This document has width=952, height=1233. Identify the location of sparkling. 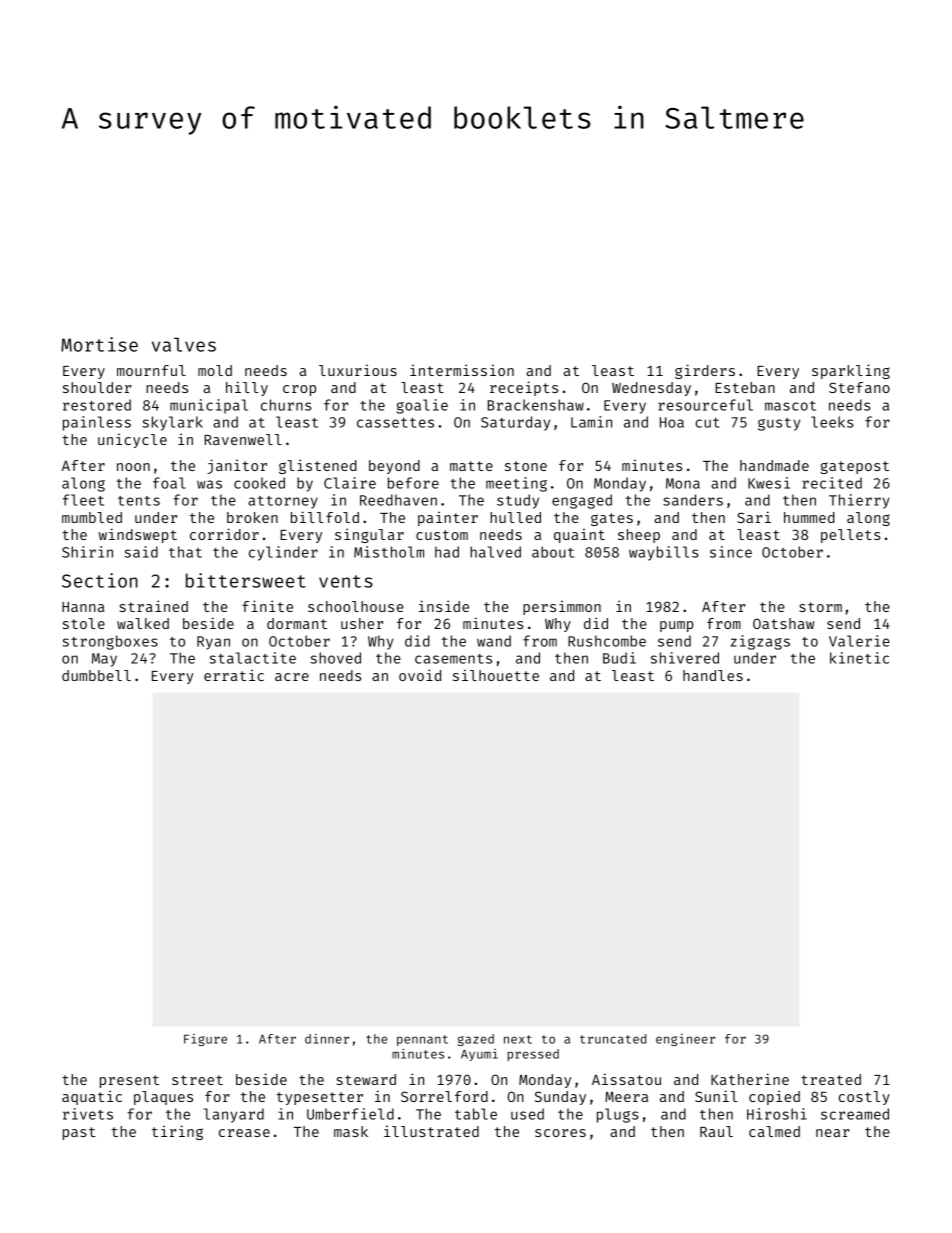
(851, 371).
